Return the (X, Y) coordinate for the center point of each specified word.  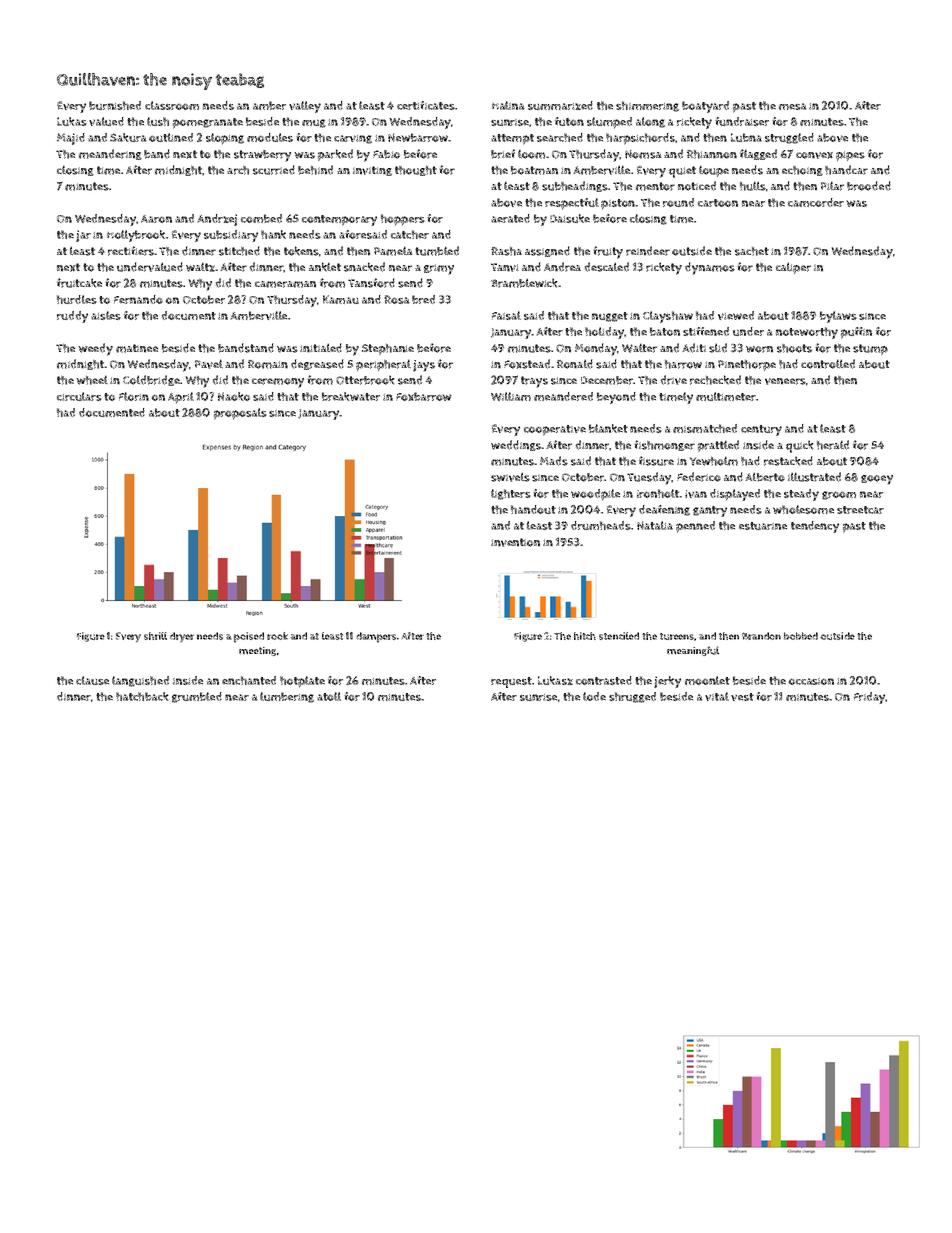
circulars (79, 396)
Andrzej (217, 220)
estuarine (763, 526)
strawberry (262, 156)
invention (515, 542)
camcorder (816, 202)
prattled (718, 446)
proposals (240, 414)
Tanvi (505, 267)
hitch (585, 636)
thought (416, 171)
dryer (182, 637)
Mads (554, 461)
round (678, 202)
